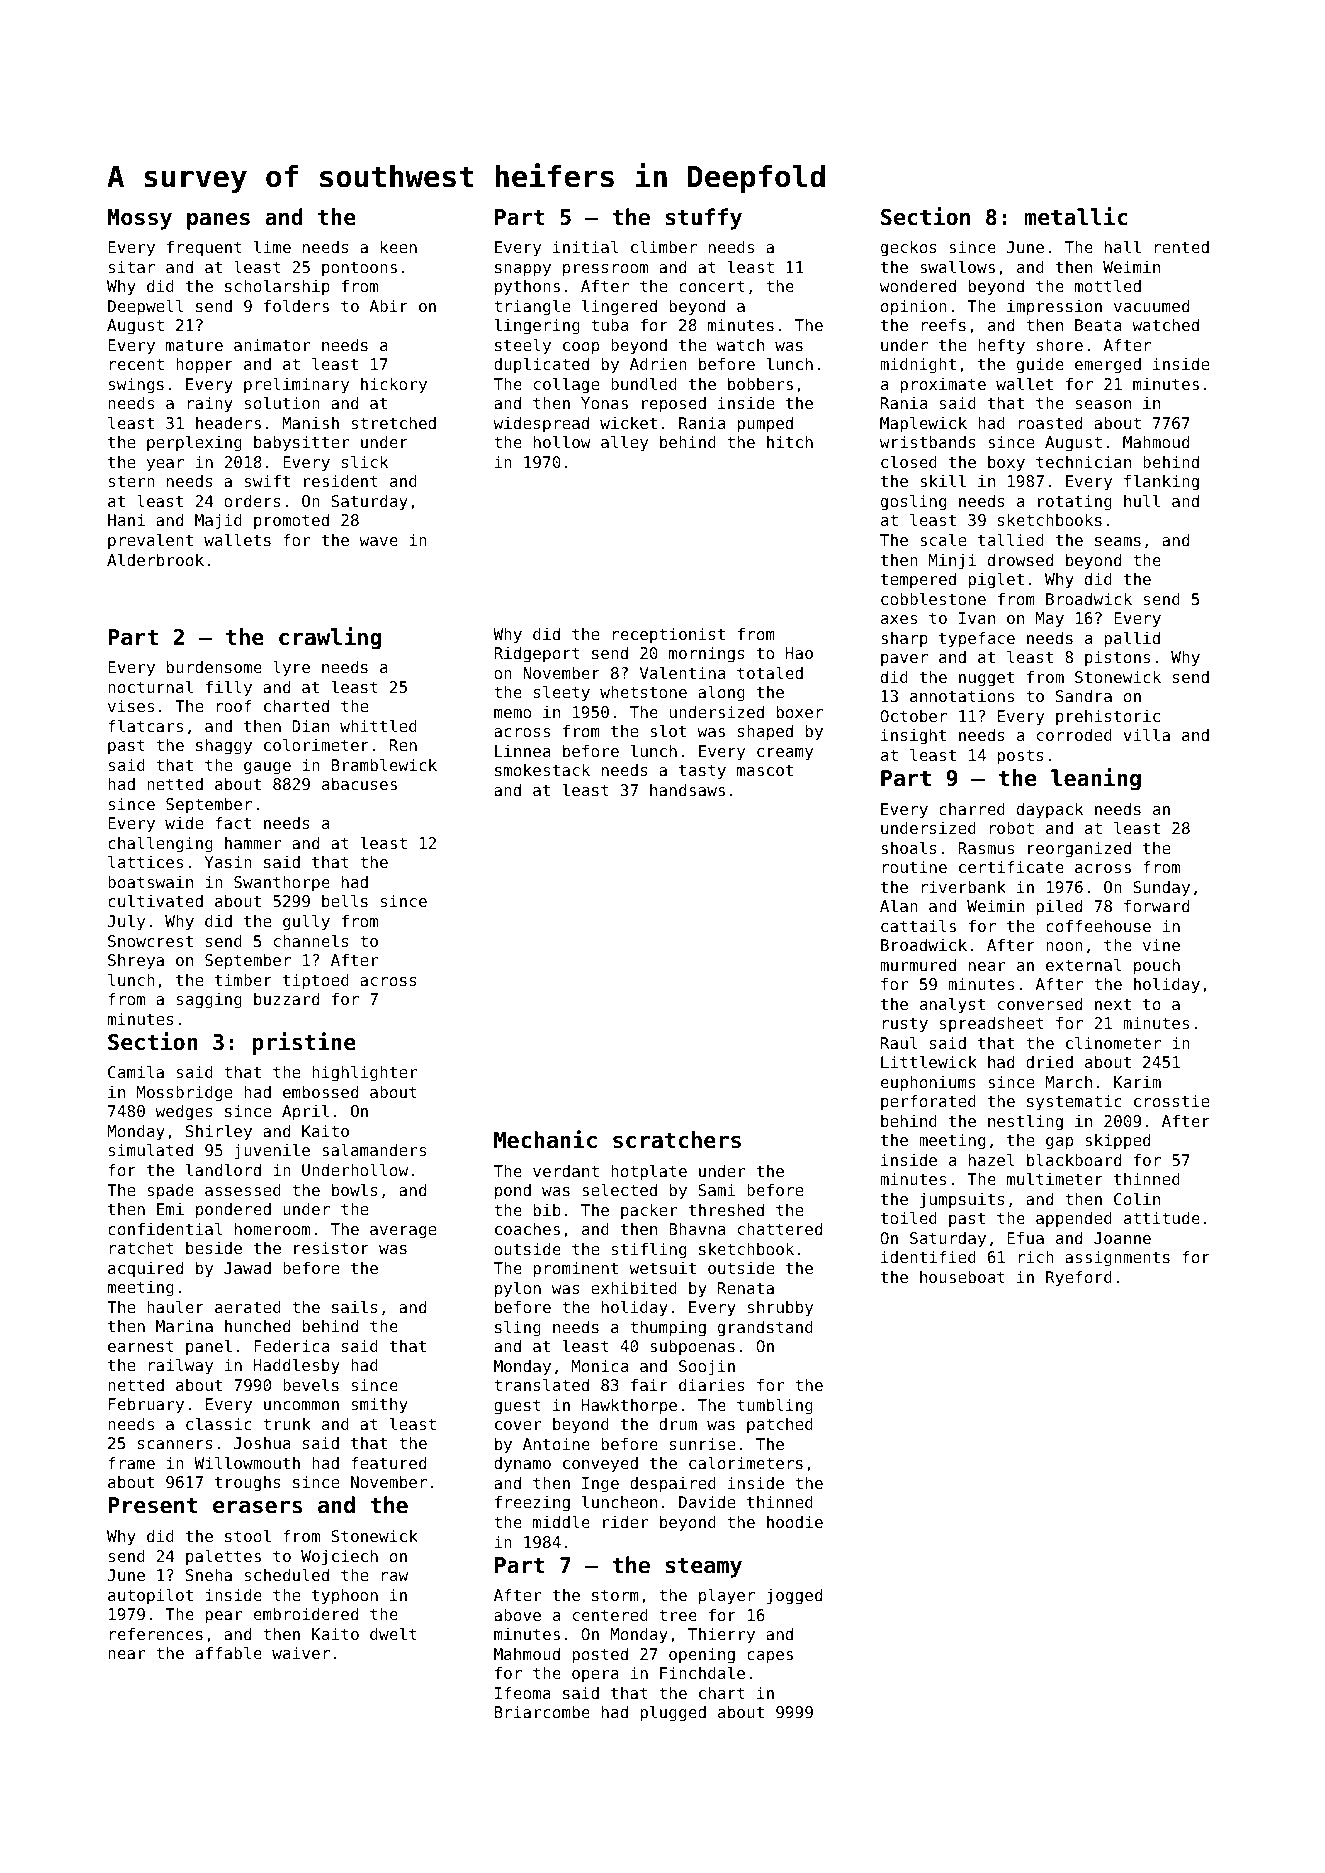 The height and width of the document is (1873, 1325). Describe the element at coordinates (1040, 1003) in the document. I see `conversed` at that location.
